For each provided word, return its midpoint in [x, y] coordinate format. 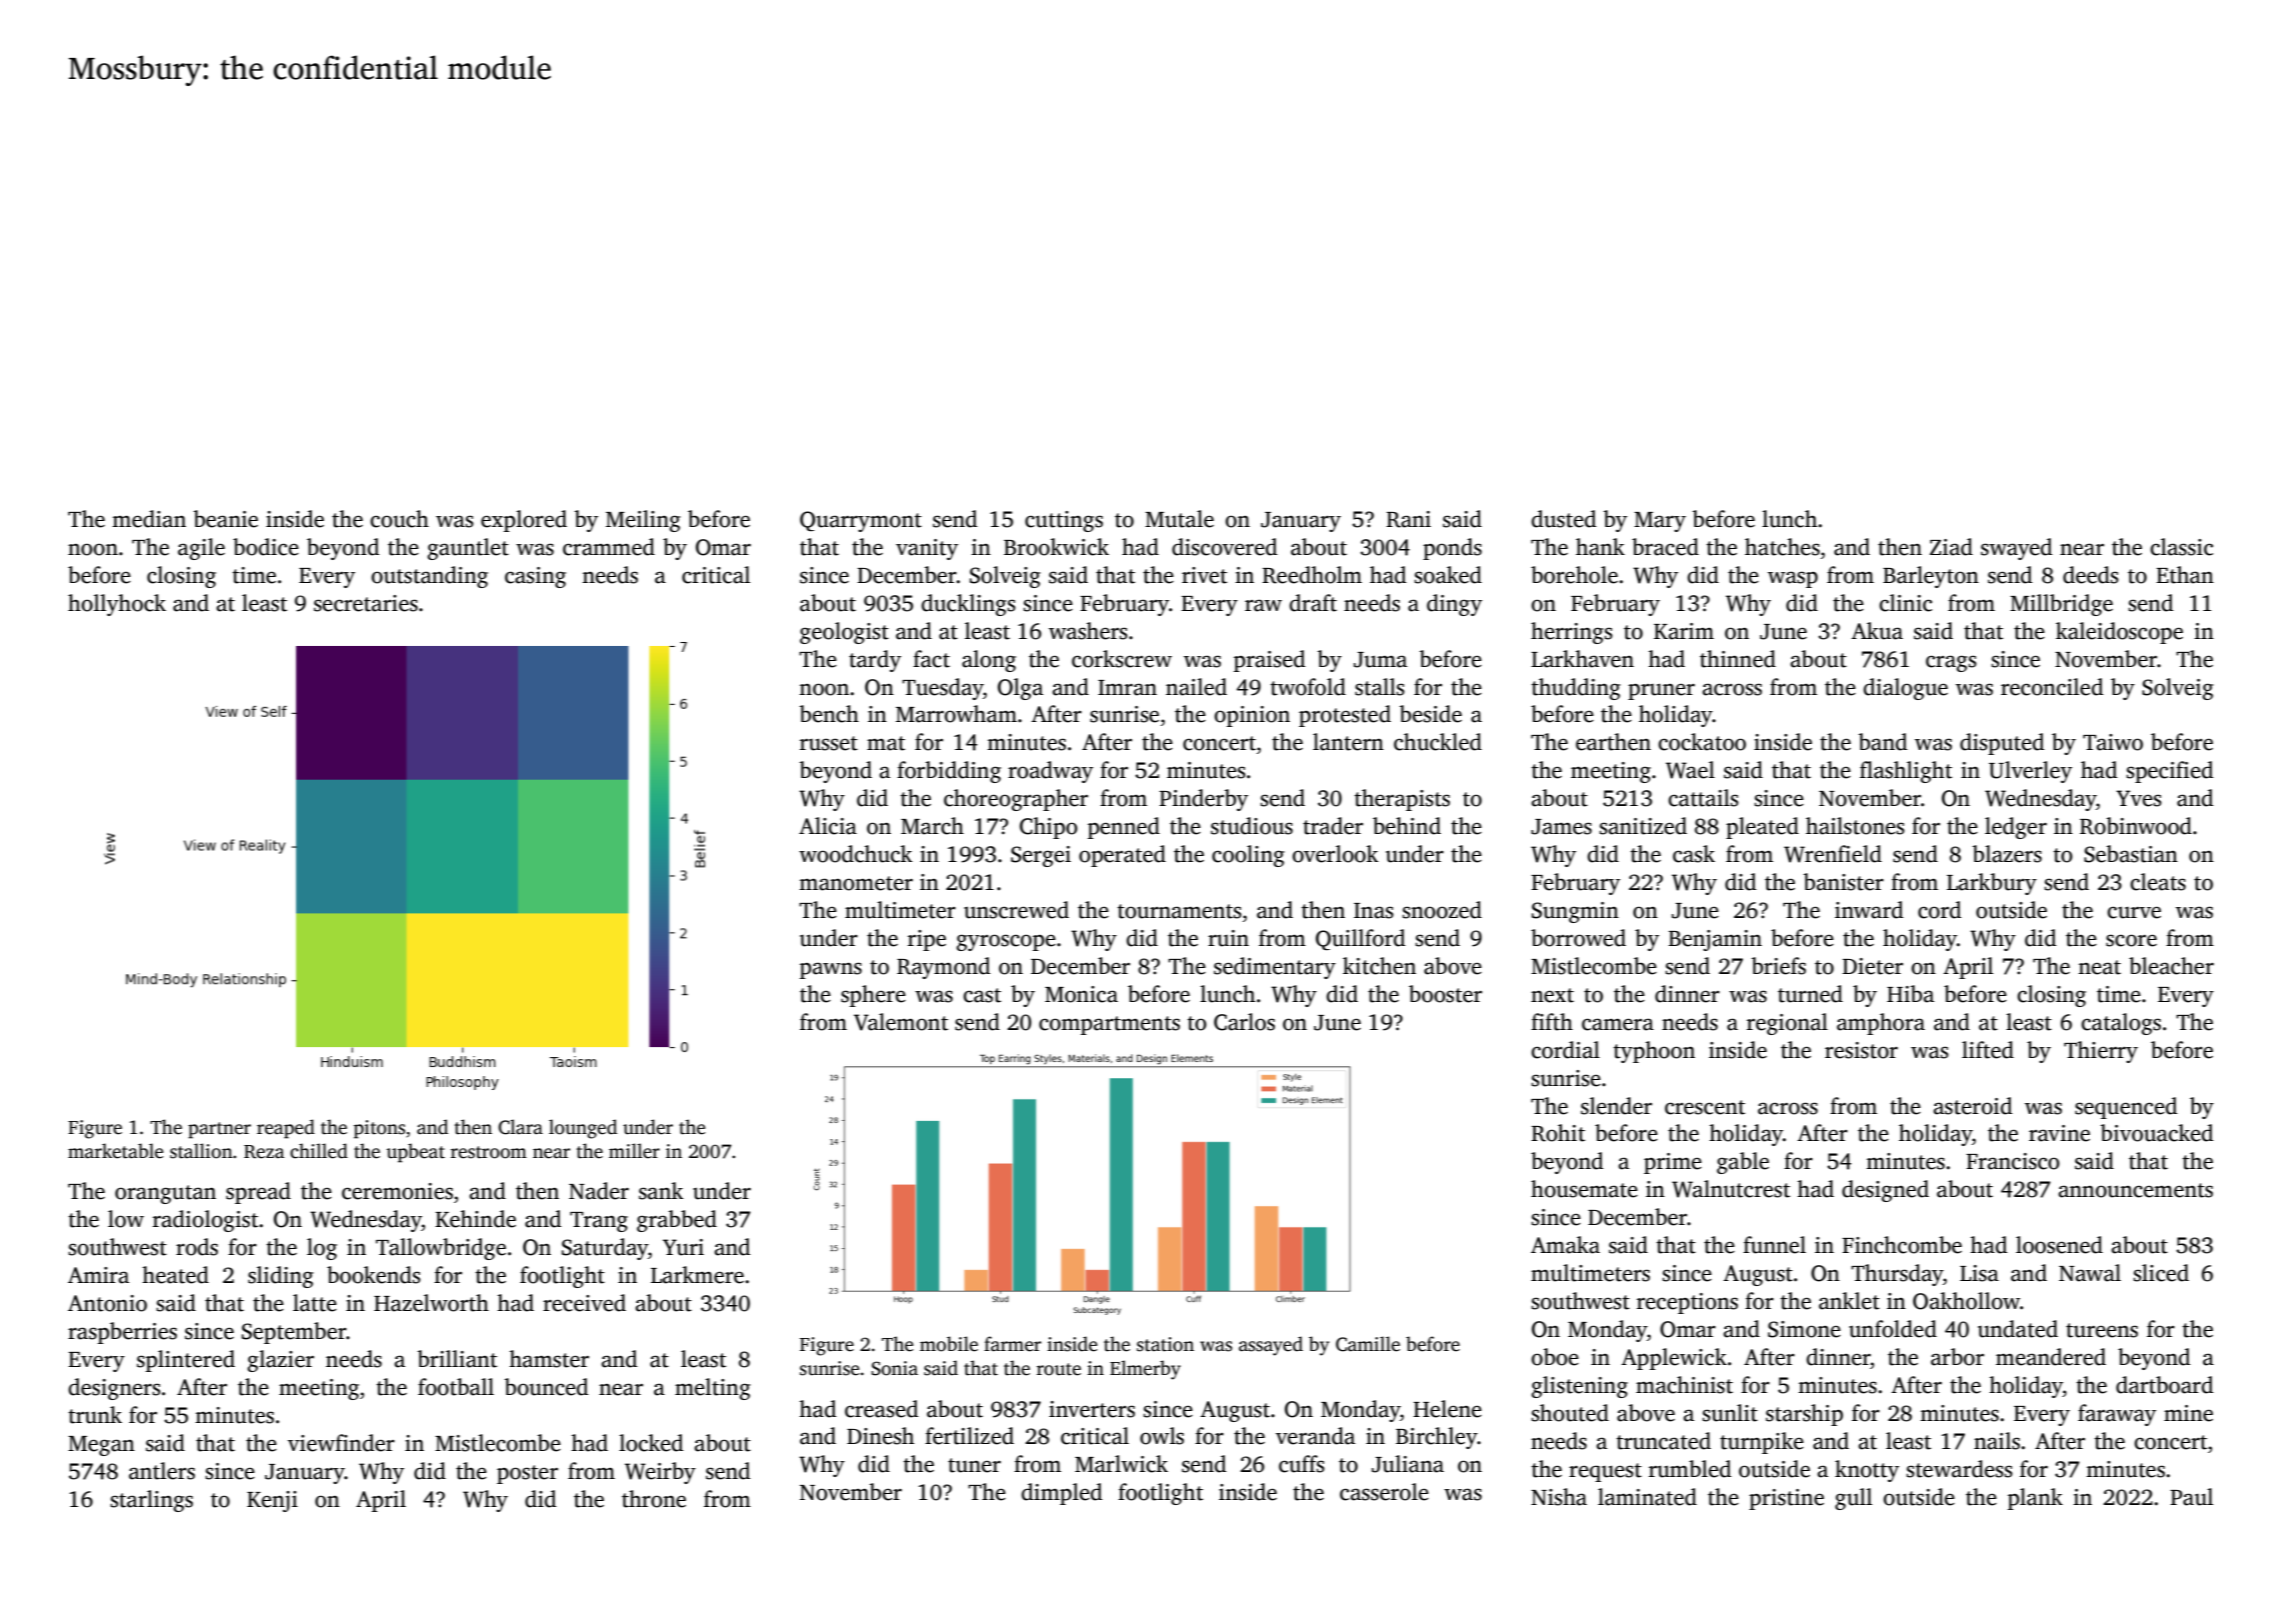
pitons [379, 1129]
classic [2181, 547]
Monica [1081, 994]
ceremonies [397, 1191]
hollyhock [117, 605]
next [1552, 995]
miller [634, 1151]
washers [1088, 631]
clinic [1905, 603]
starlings [151, 1501]
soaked [1448, 575]
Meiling [643, 521]
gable [1743, 1163]
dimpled [1061, 1494]
